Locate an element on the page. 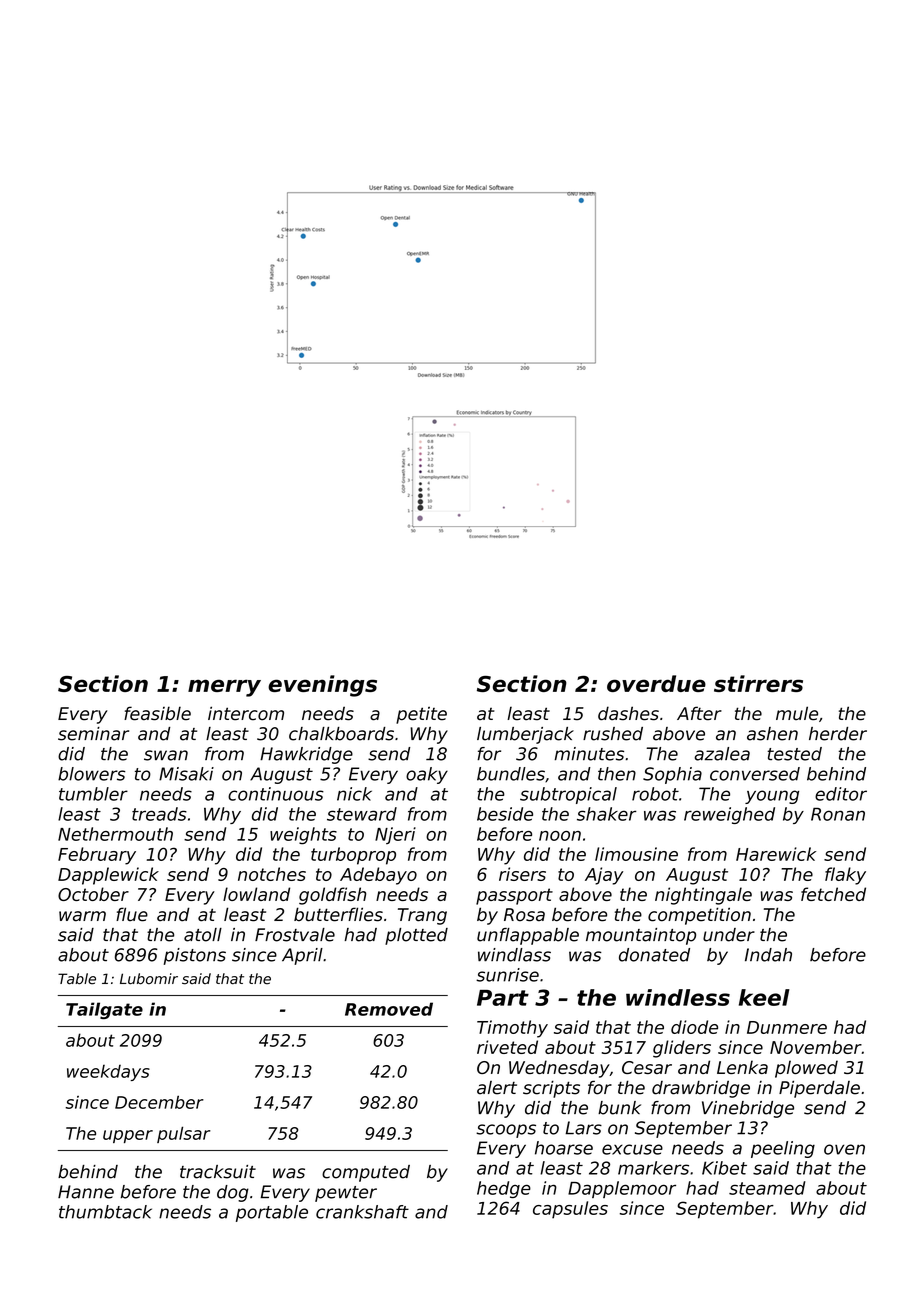  Lubomir is located at coordinates (149, 979).
